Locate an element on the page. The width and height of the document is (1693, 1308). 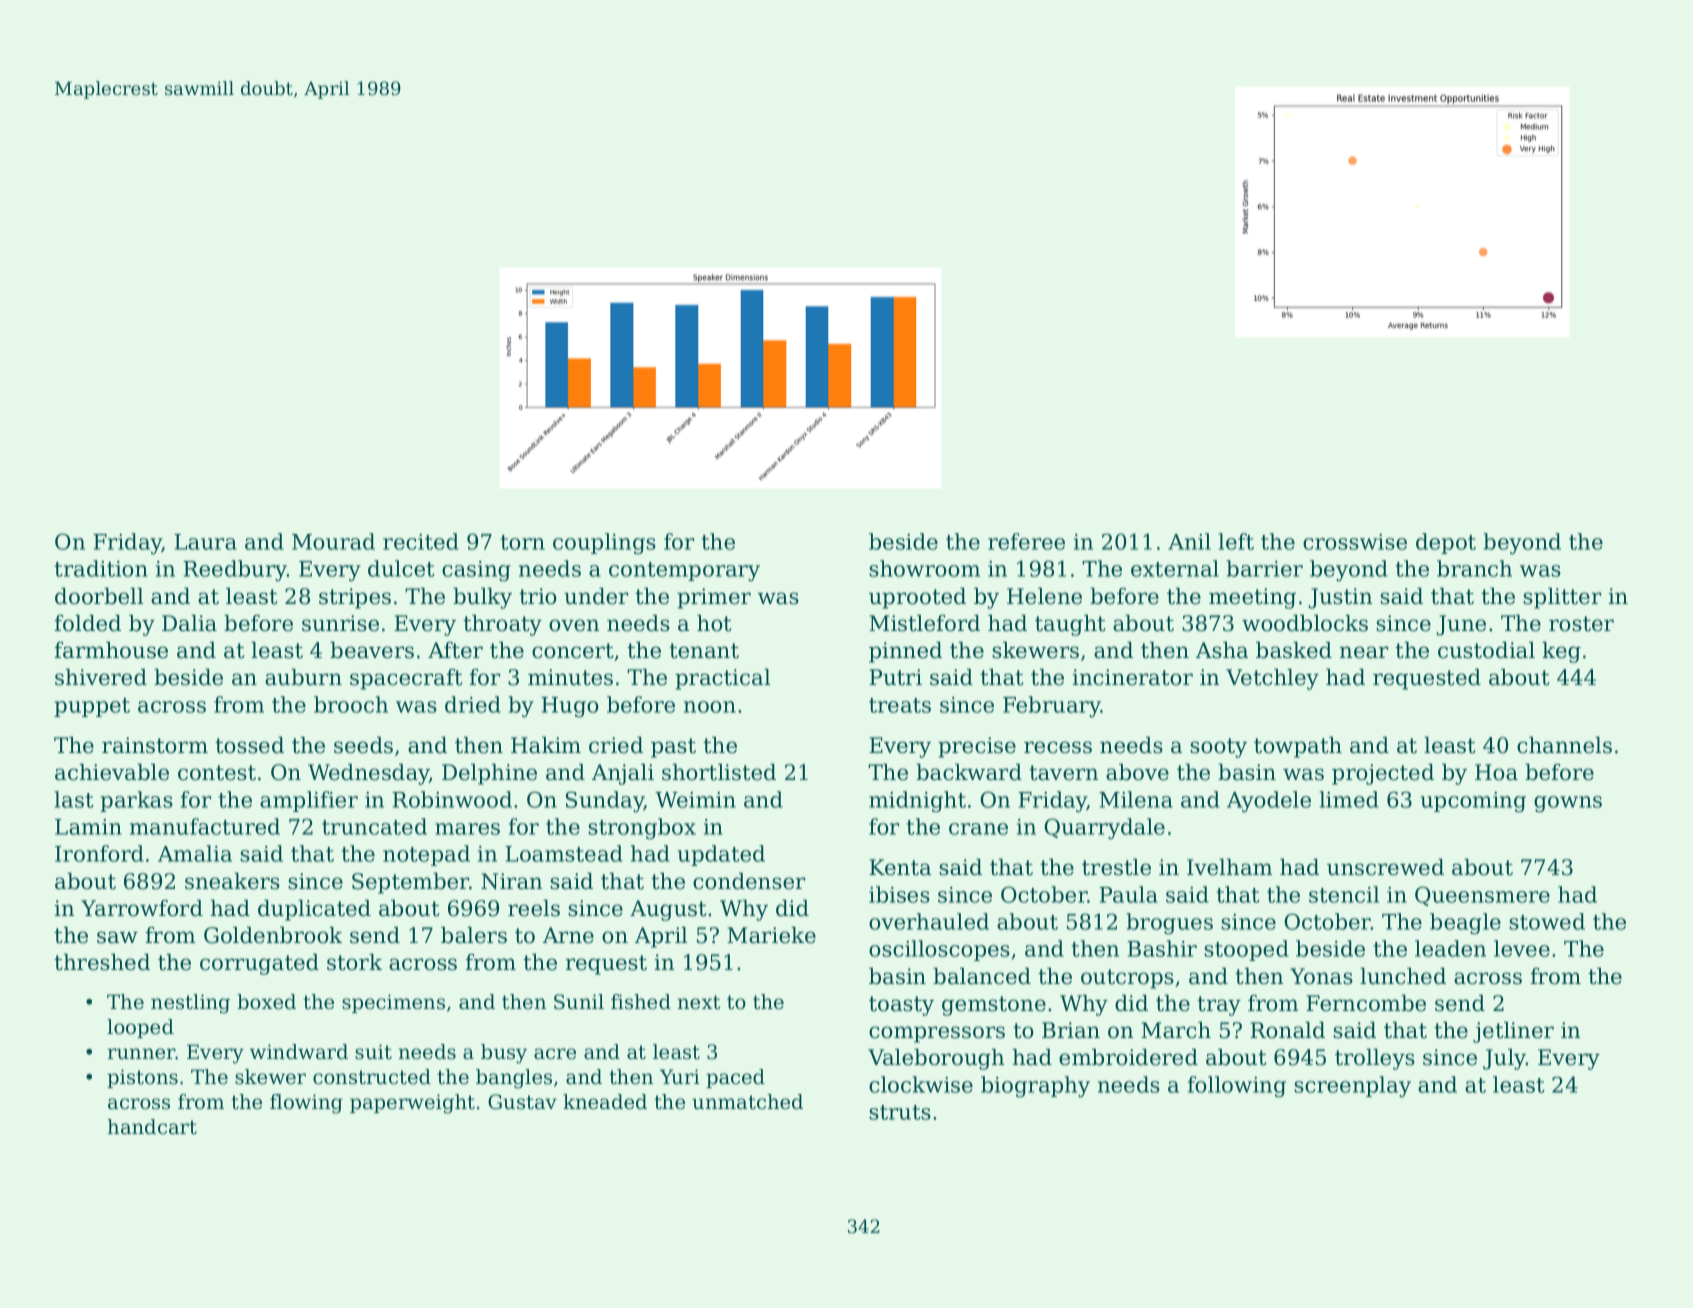
handcart is located at coordinates (152, 1127).
